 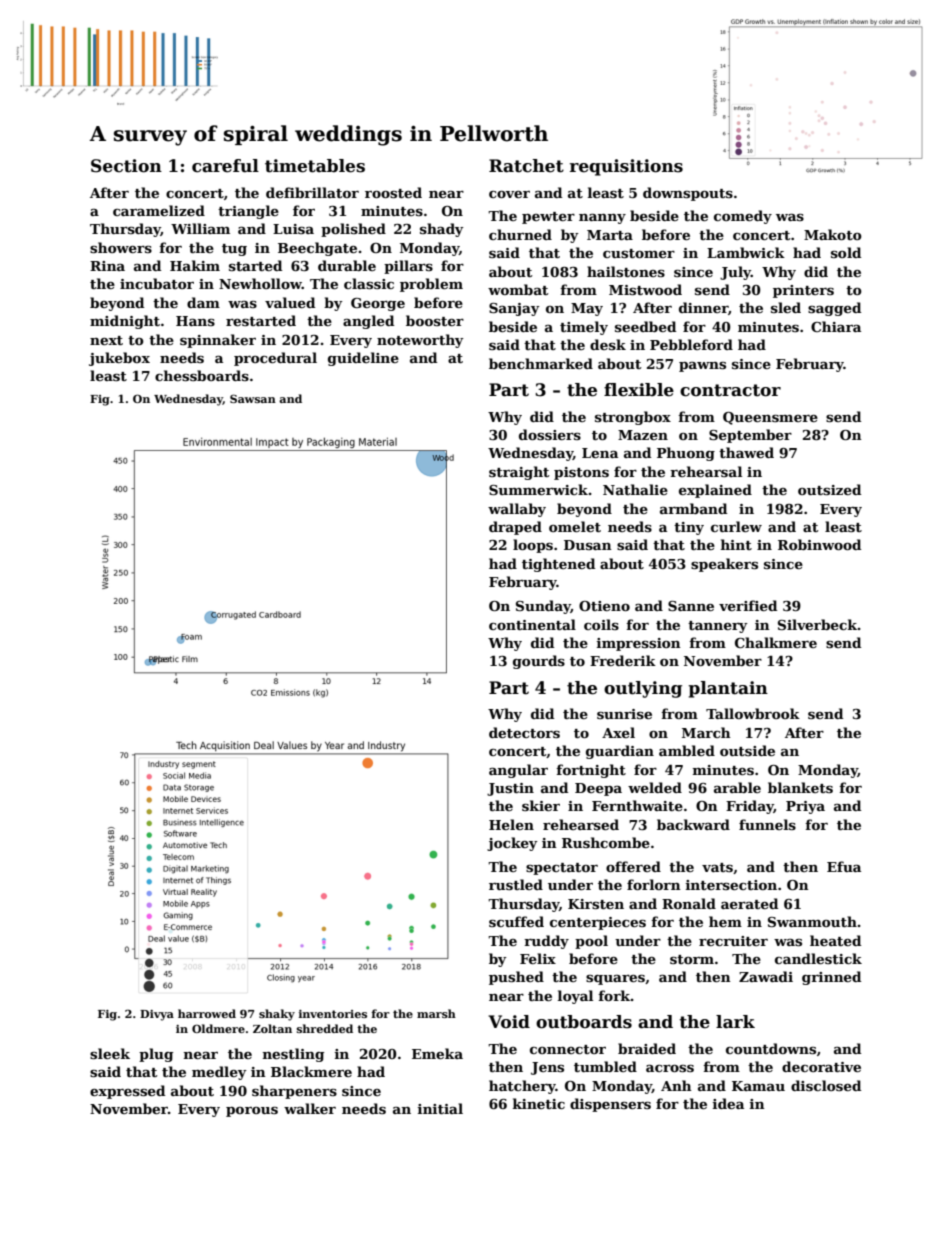 I want to click on Ratchet, so click(x=526, y=166).
